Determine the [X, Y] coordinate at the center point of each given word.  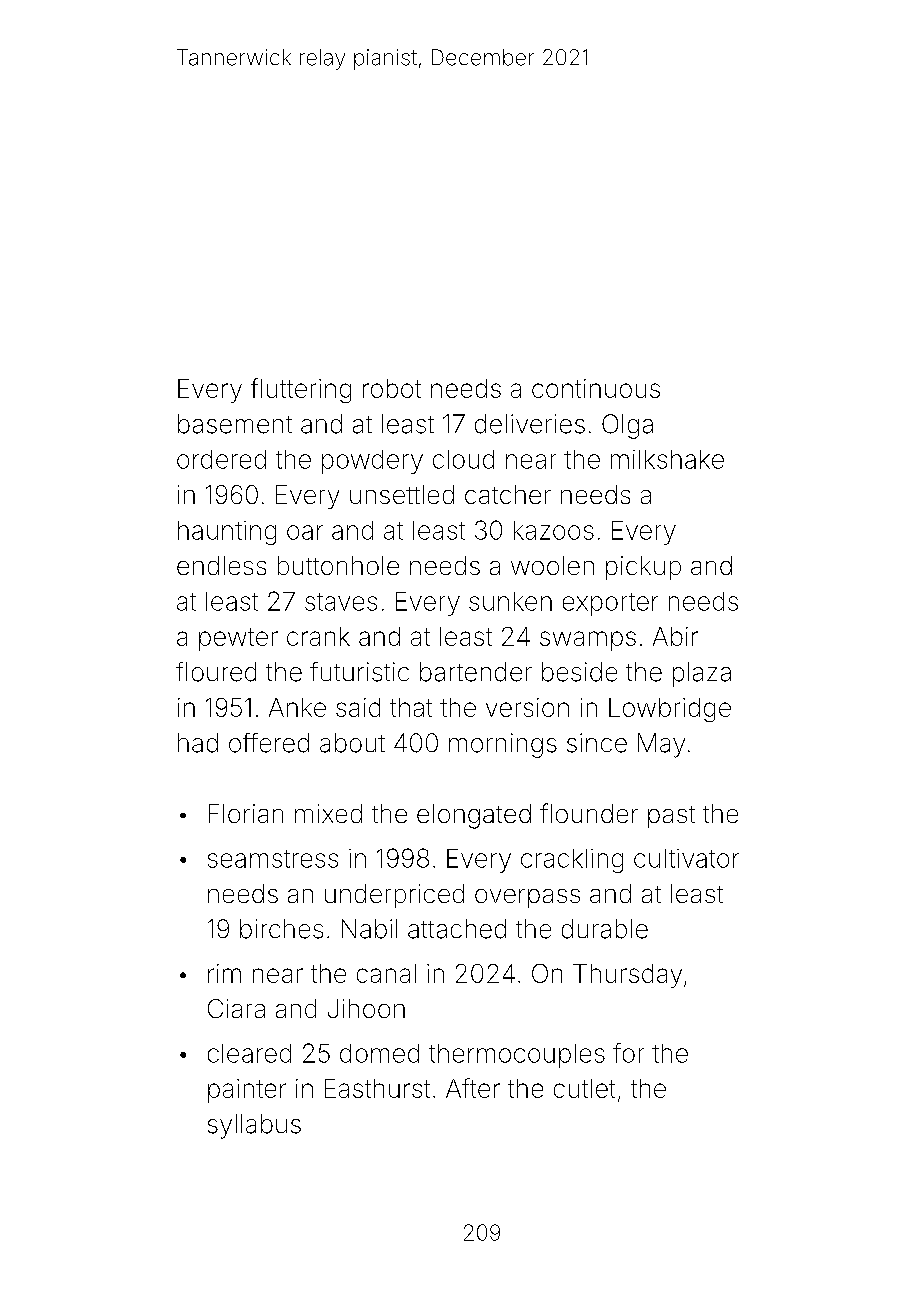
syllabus [254, 1126]
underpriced [394, 896]
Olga [627, 426]
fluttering [301, 390]
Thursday [627, 976]
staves [341, 602]
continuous [596, 388]
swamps [588, 641]
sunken [510, 601]
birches [281, 929]
